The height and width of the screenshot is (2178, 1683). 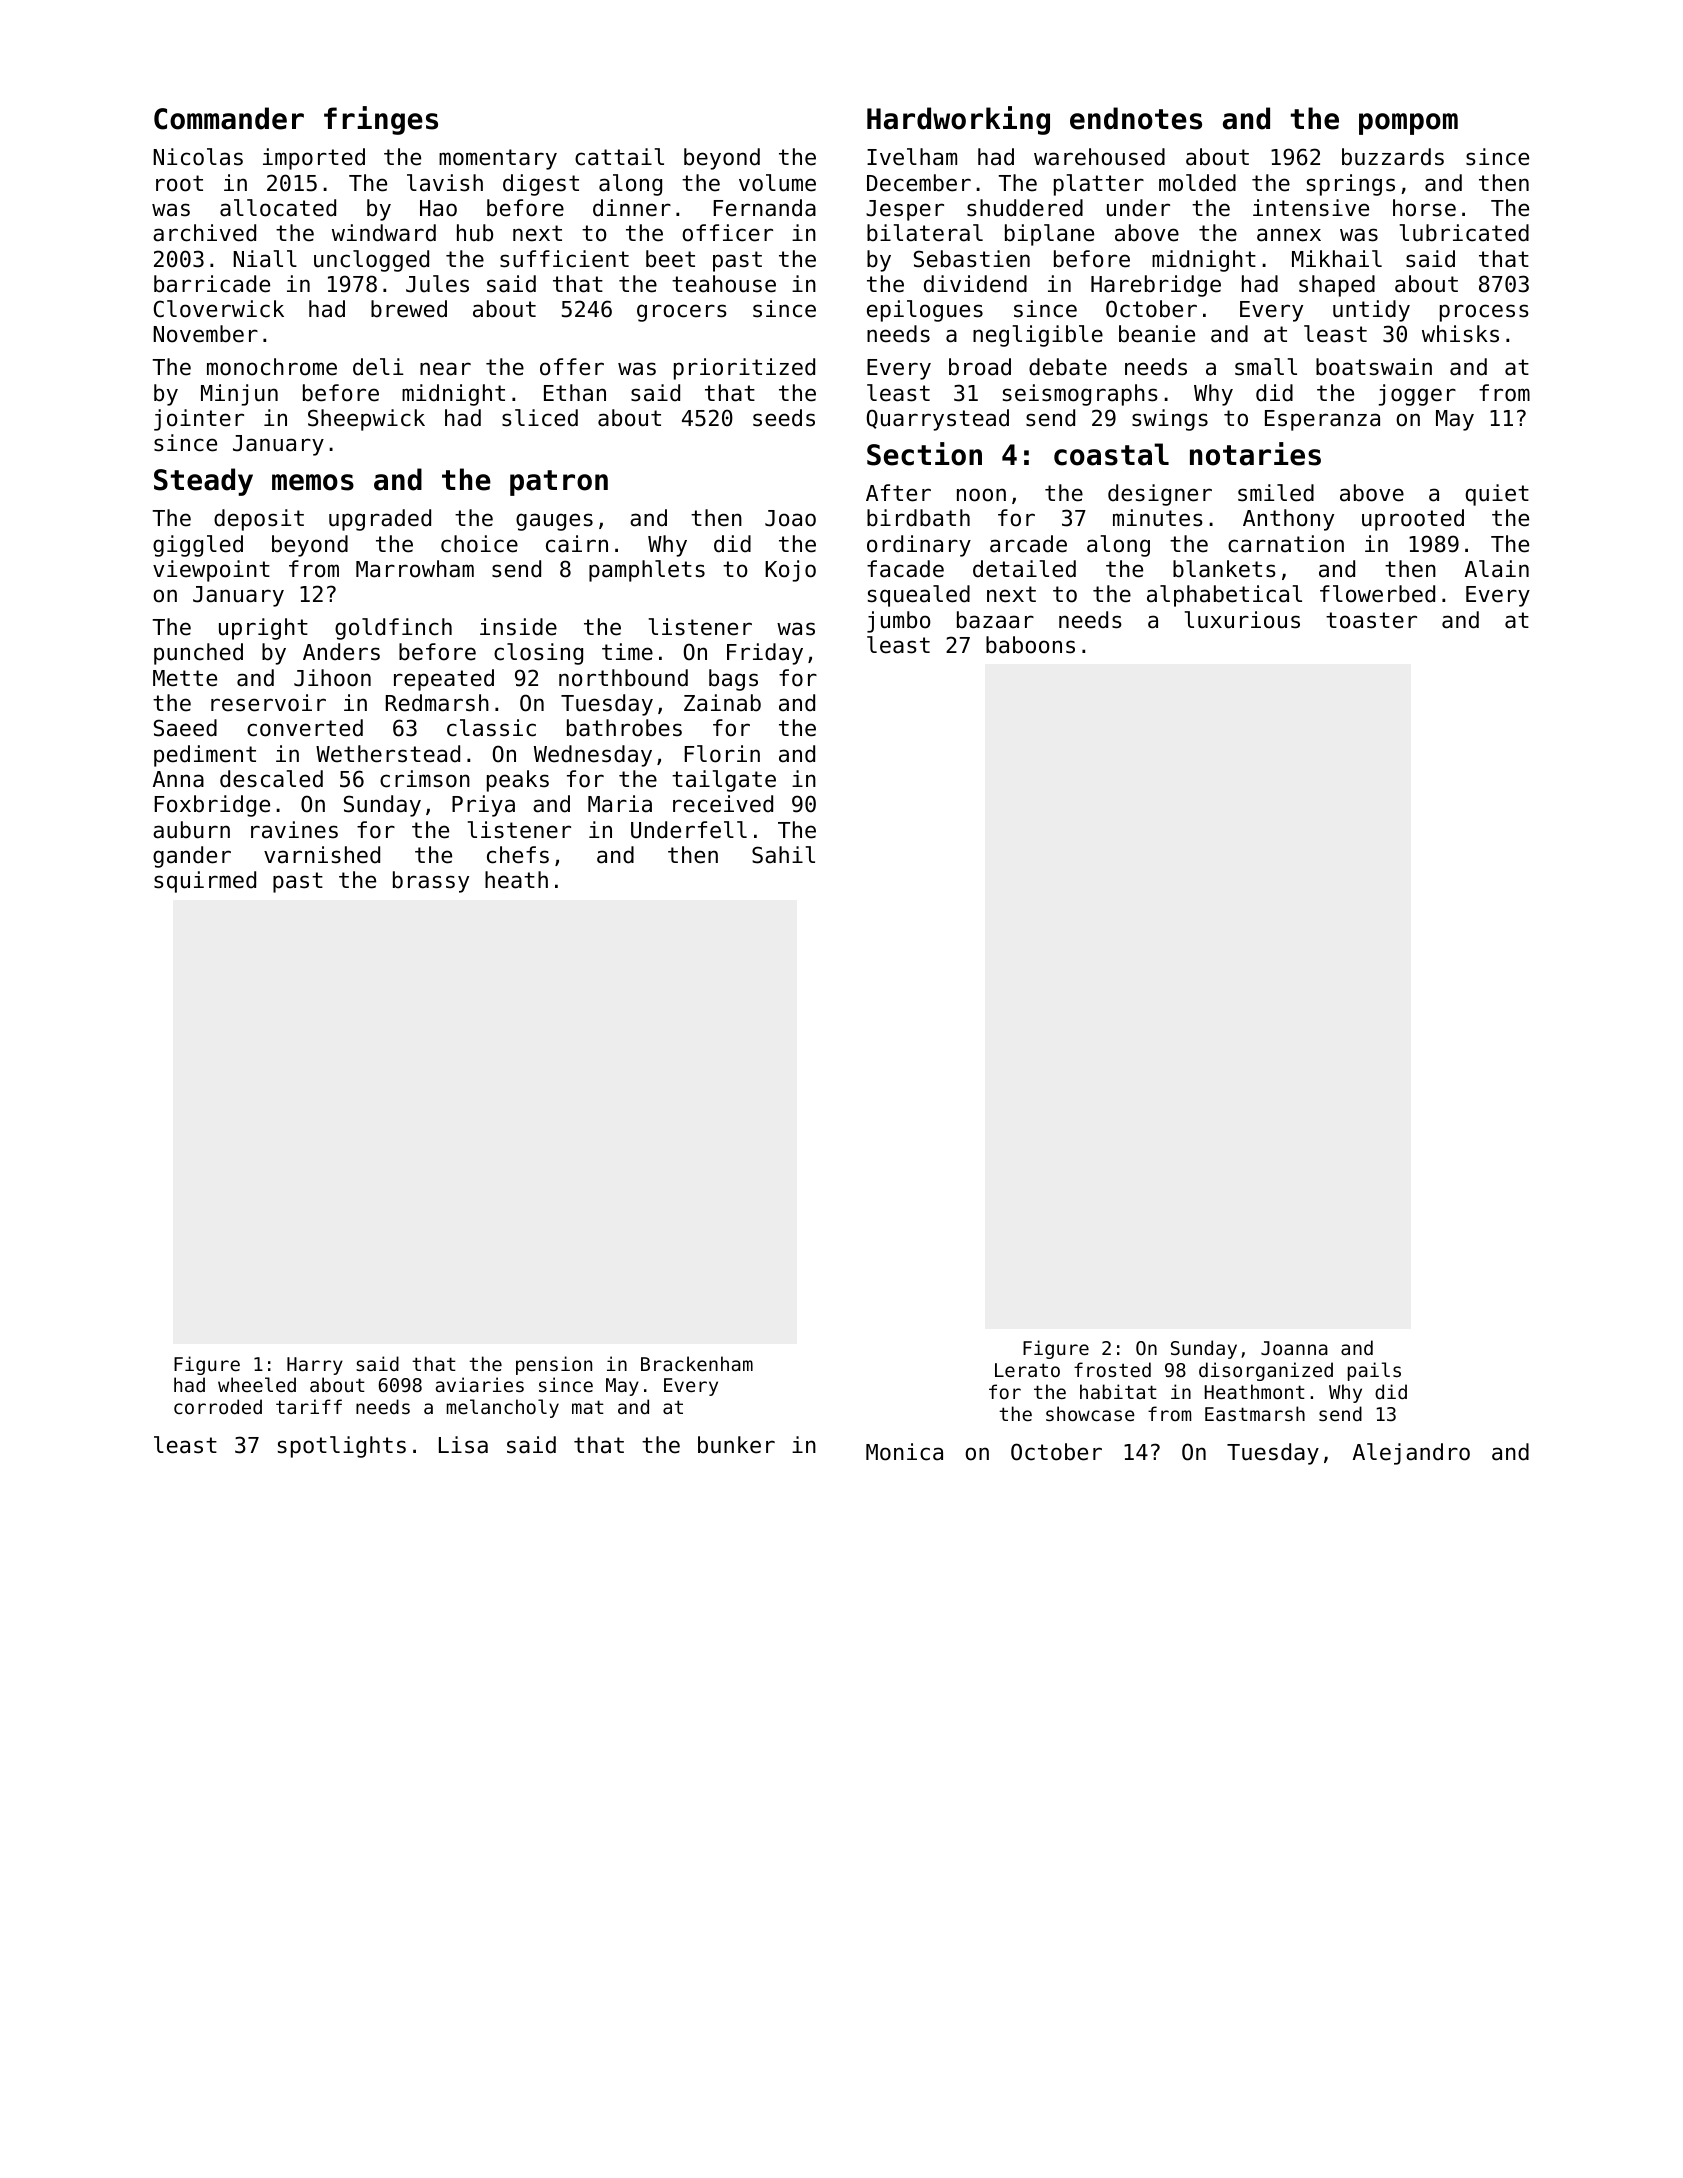 What do you see at coordinates (315, 1366) in the screenshot?
I see `Harry` at bounding box center [315, 1366].
